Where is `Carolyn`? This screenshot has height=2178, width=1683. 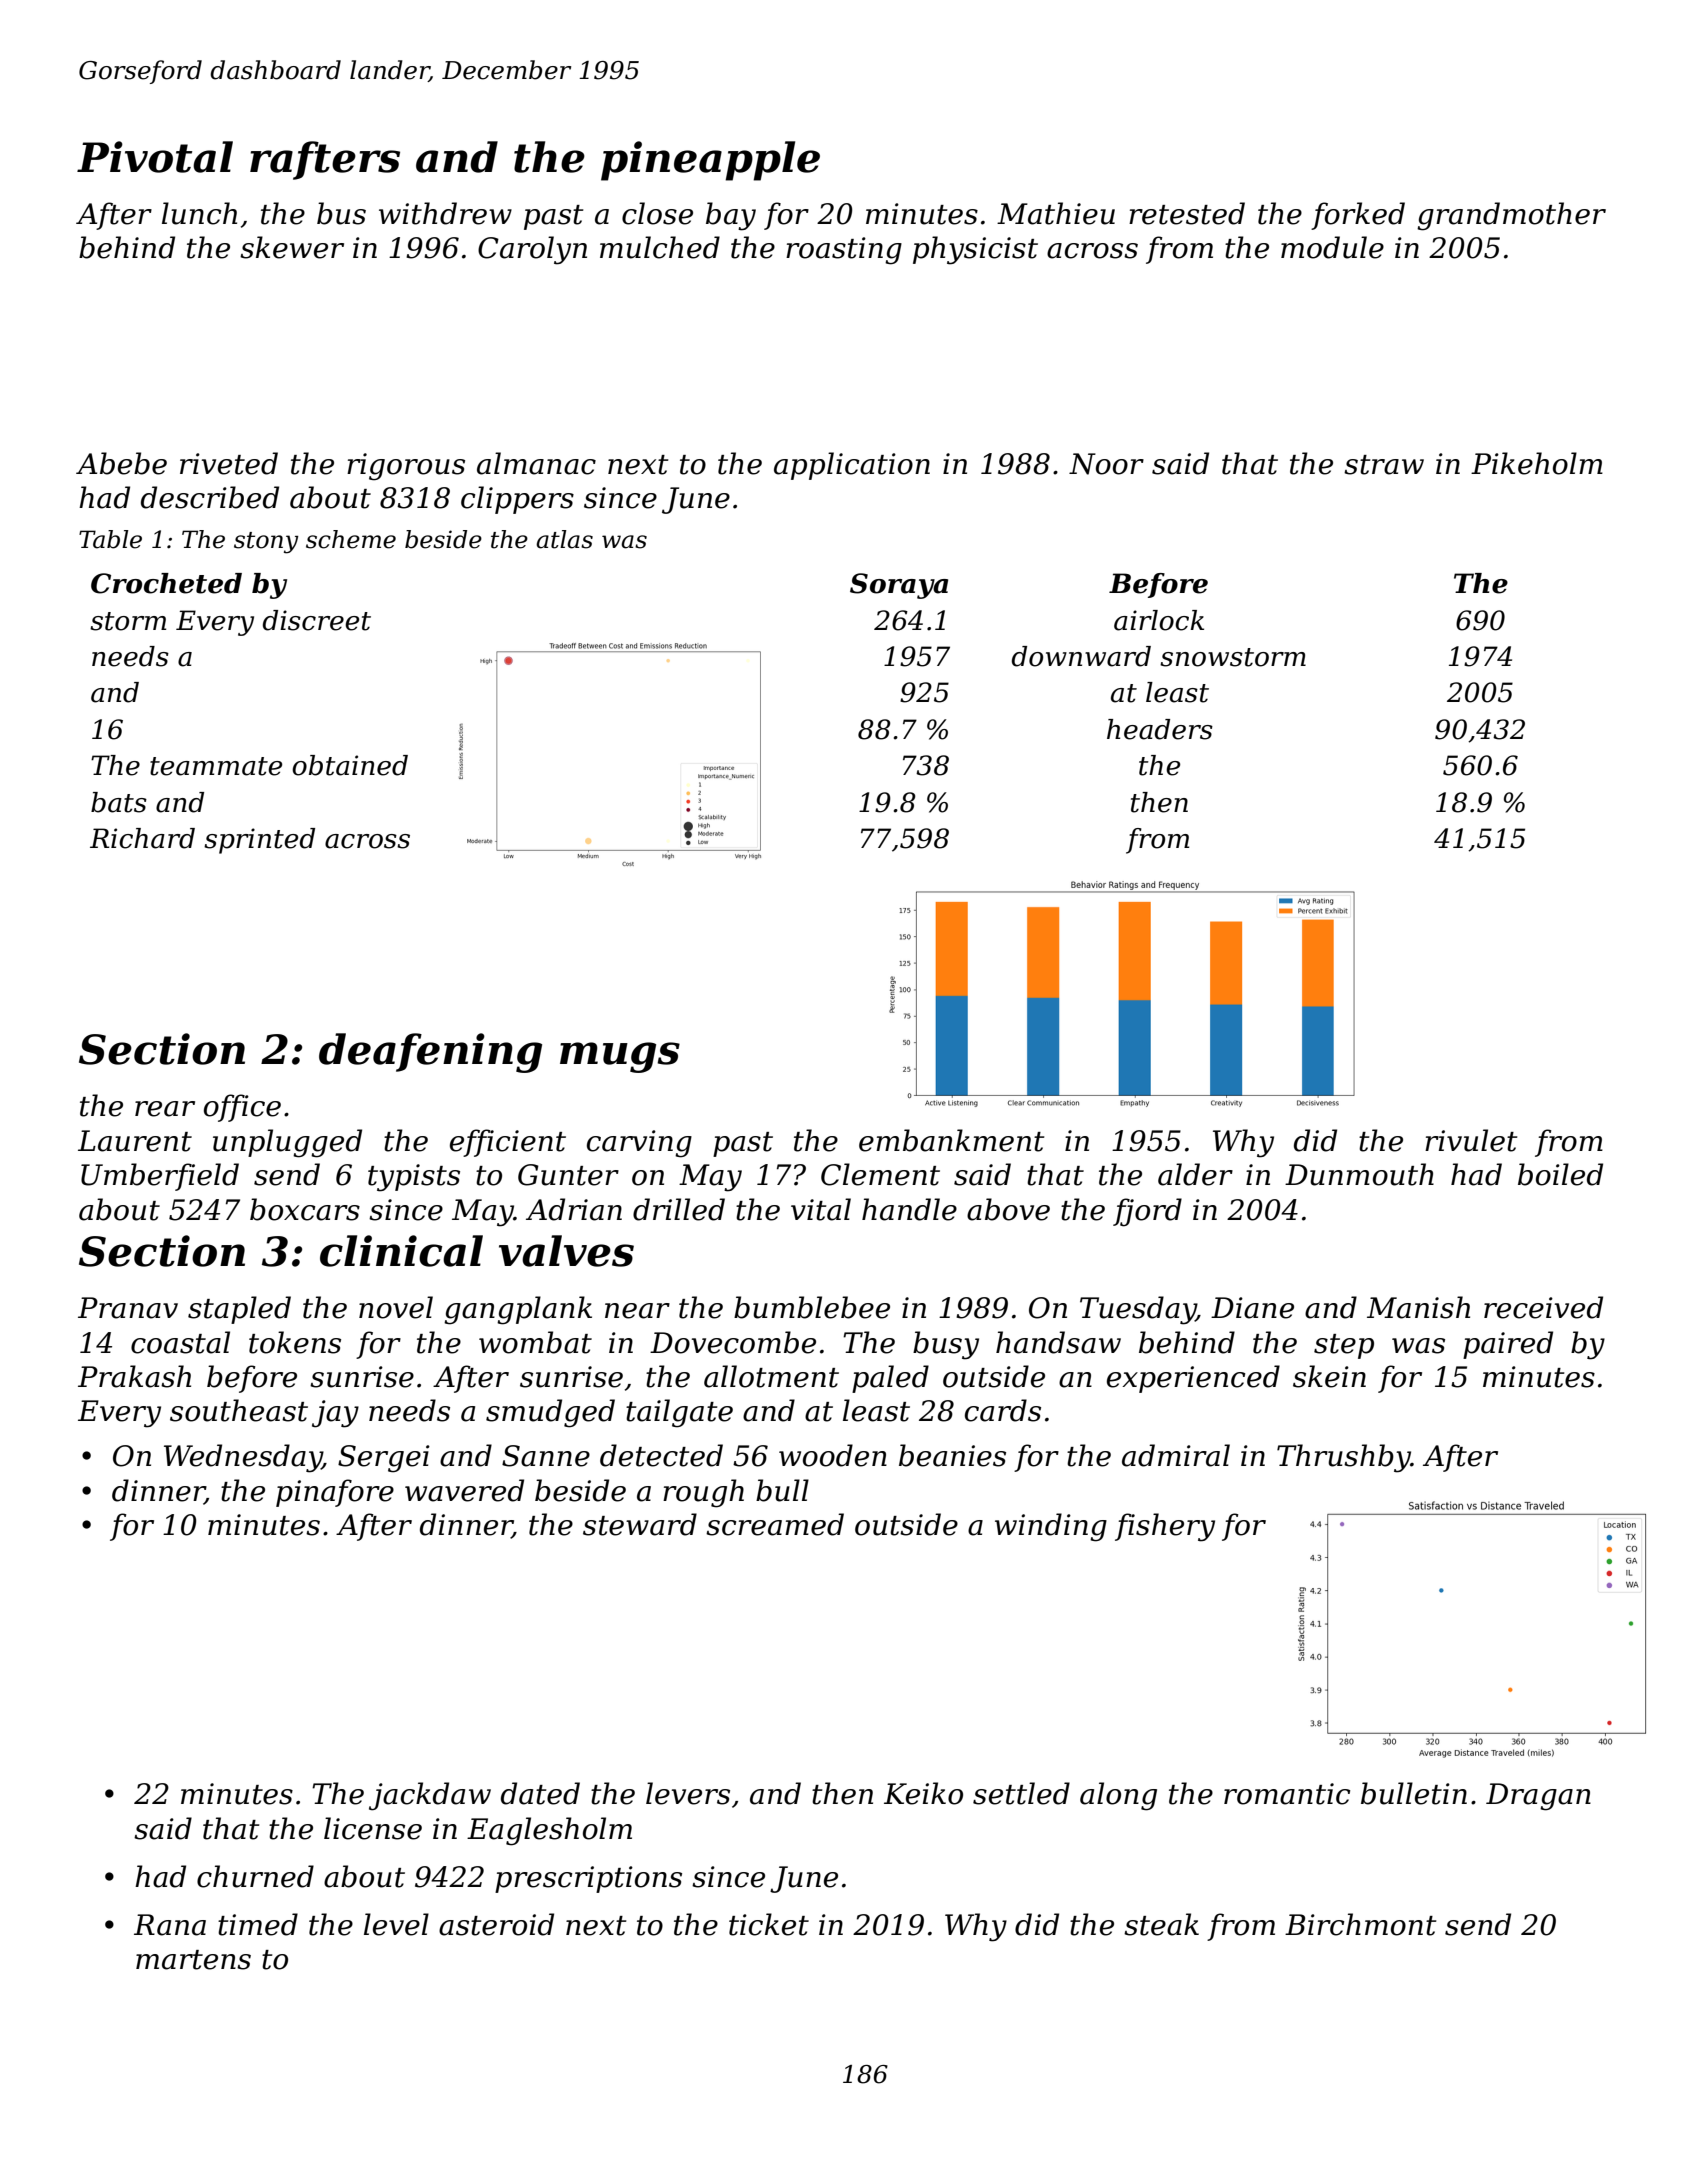 Carolyn is located at coordinates (532, 250).
